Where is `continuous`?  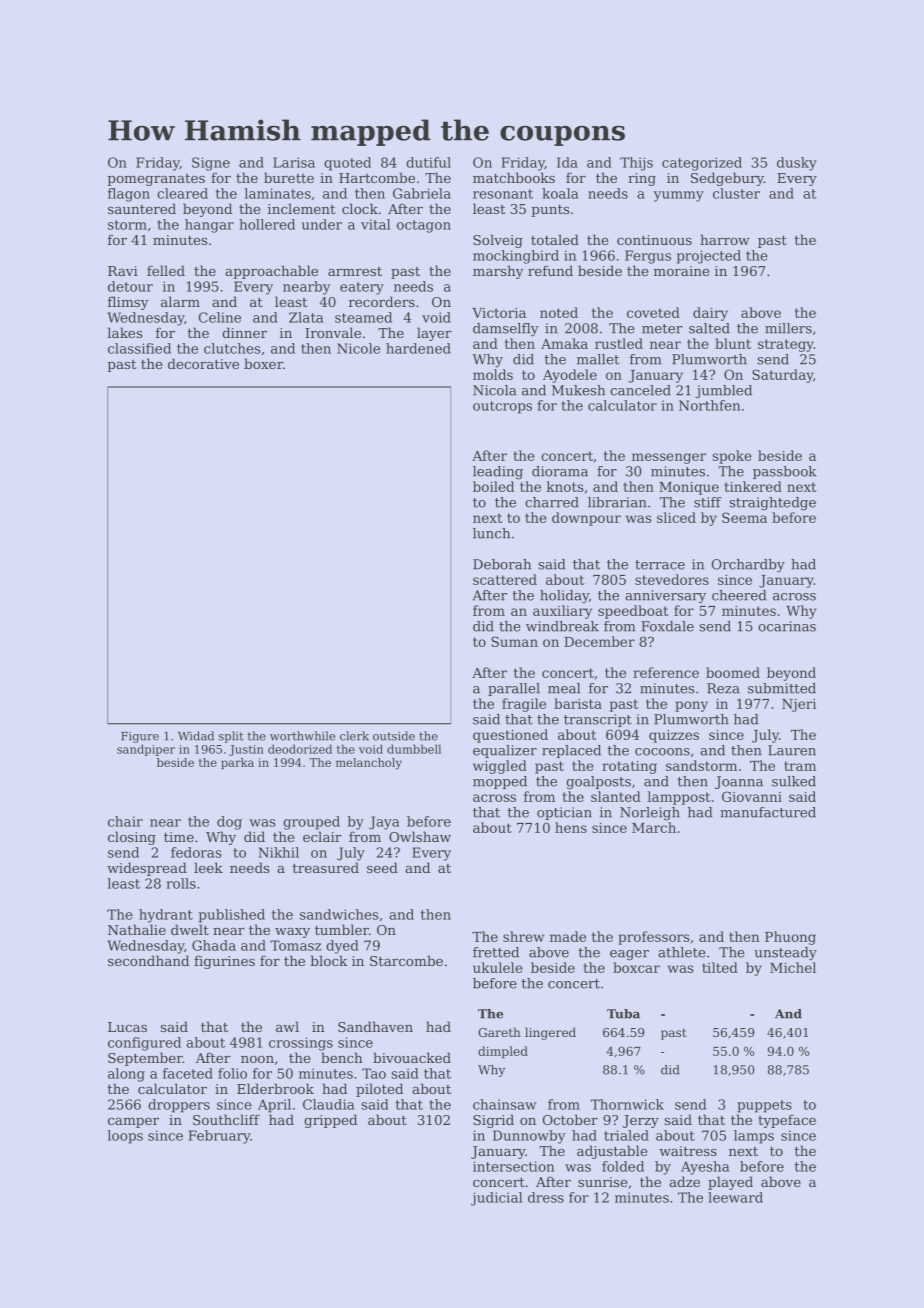
continuous is located at coordinates (654, 240).
